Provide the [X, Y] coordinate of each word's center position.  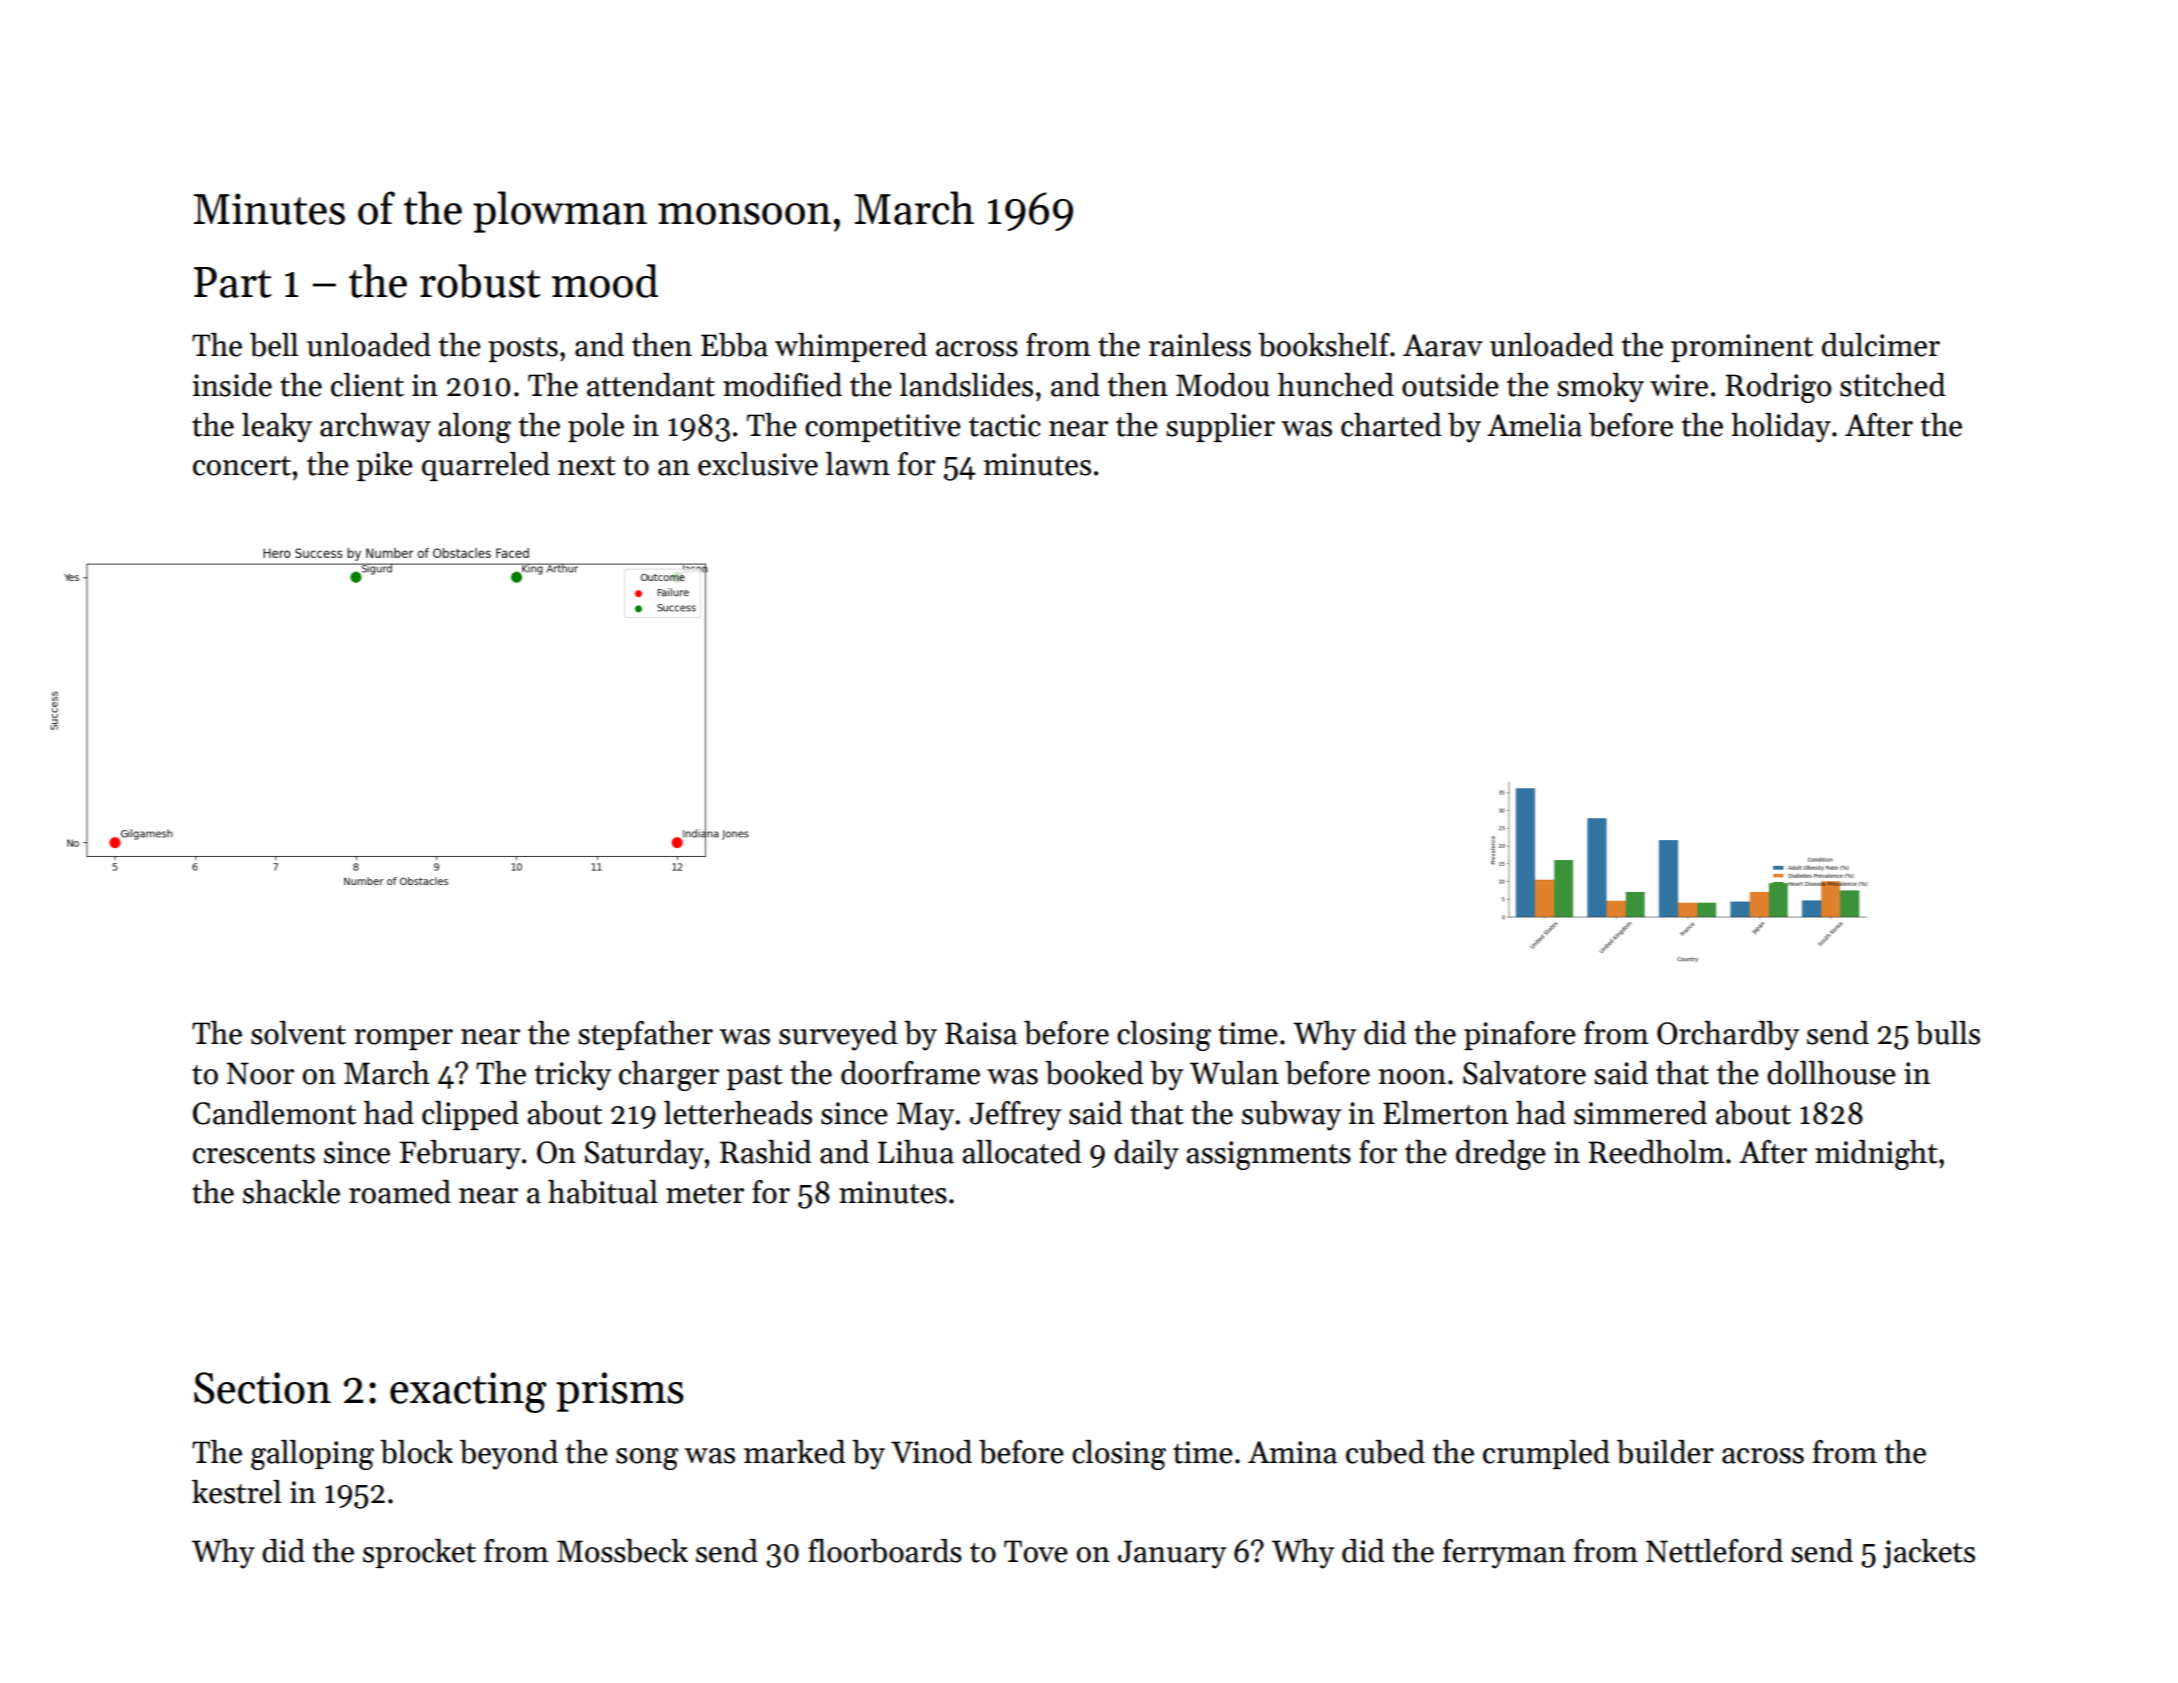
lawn [857, 464]
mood [605, 281]
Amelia [1534, 425]
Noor [260, 1073]
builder [1665, 1452]
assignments [1268, 1155]
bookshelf [1324, 345]
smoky [1600, 388]
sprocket [419, 1553]
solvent [298, 1033]
